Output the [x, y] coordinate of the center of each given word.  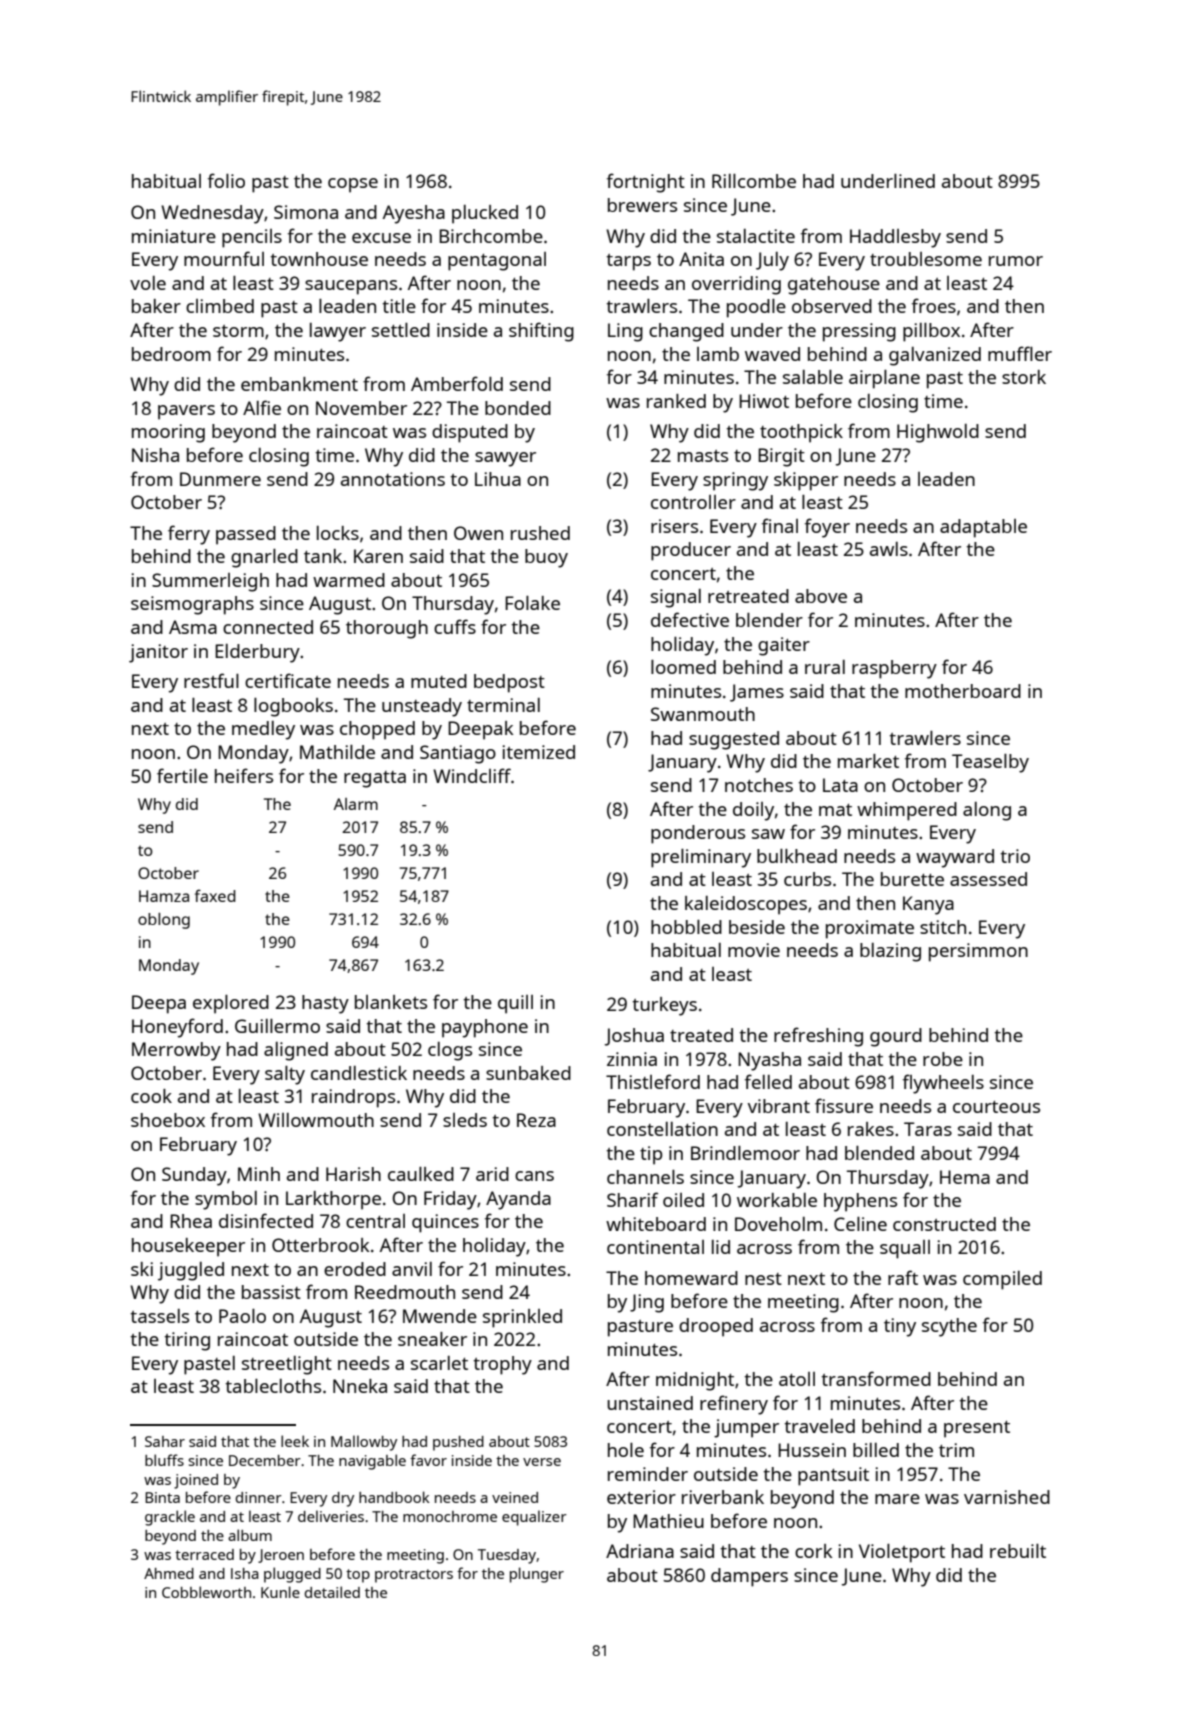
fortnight [646, 183]
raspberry [894, 669]
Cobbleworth [206, 1592]
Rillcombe [754, 181]
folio [226, 180]
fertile [182, 775]
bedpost [509, 683]
